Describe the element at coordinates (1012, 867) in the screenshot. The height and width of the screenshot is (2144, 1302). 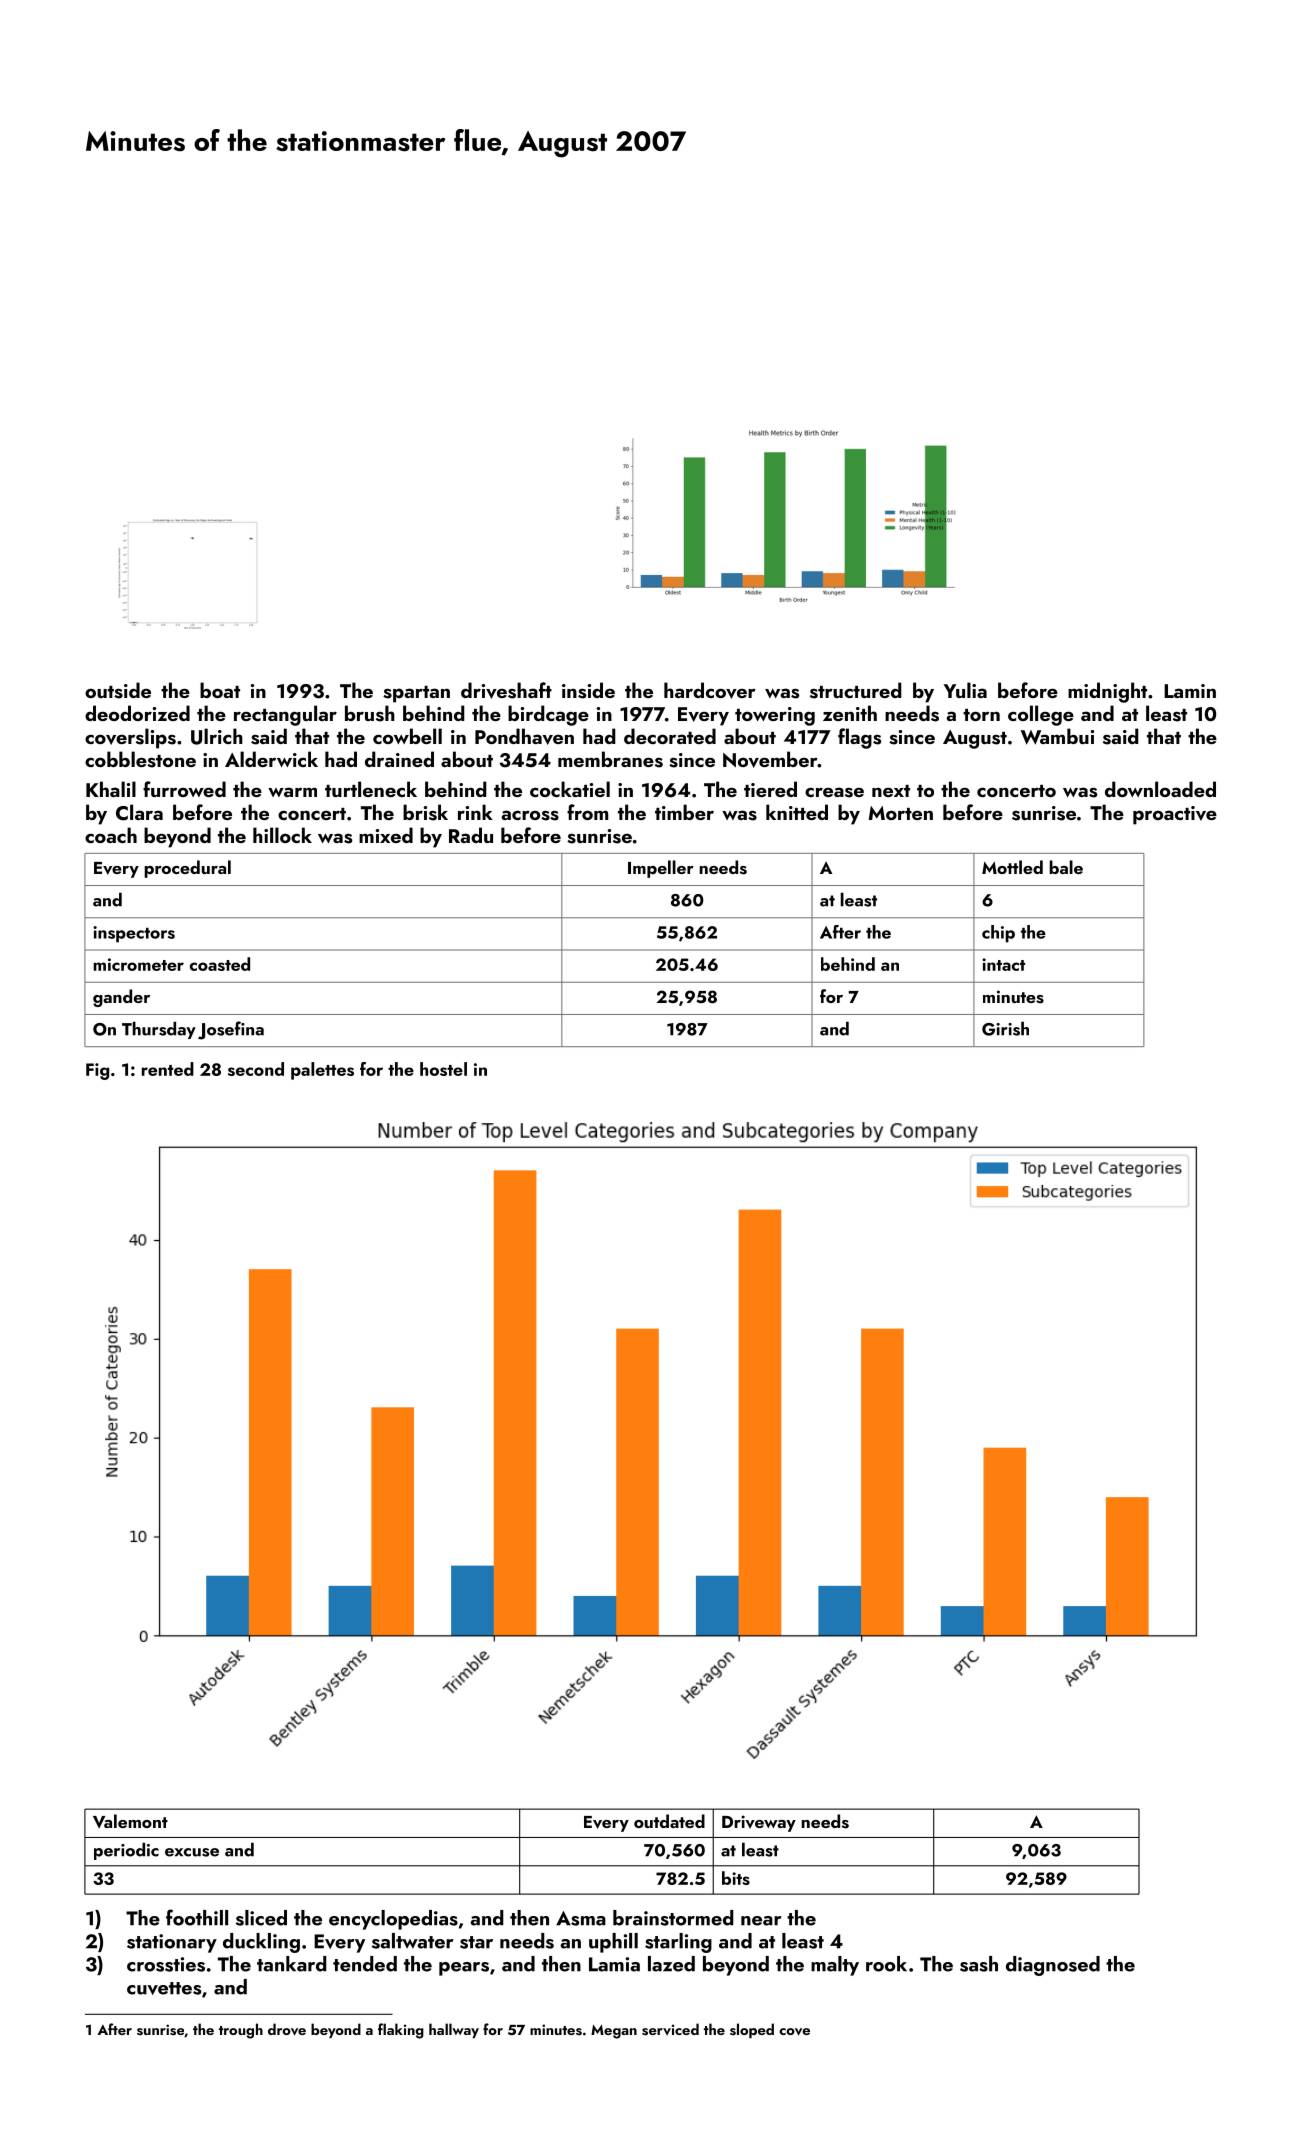
I see `Mottled` at that location.
